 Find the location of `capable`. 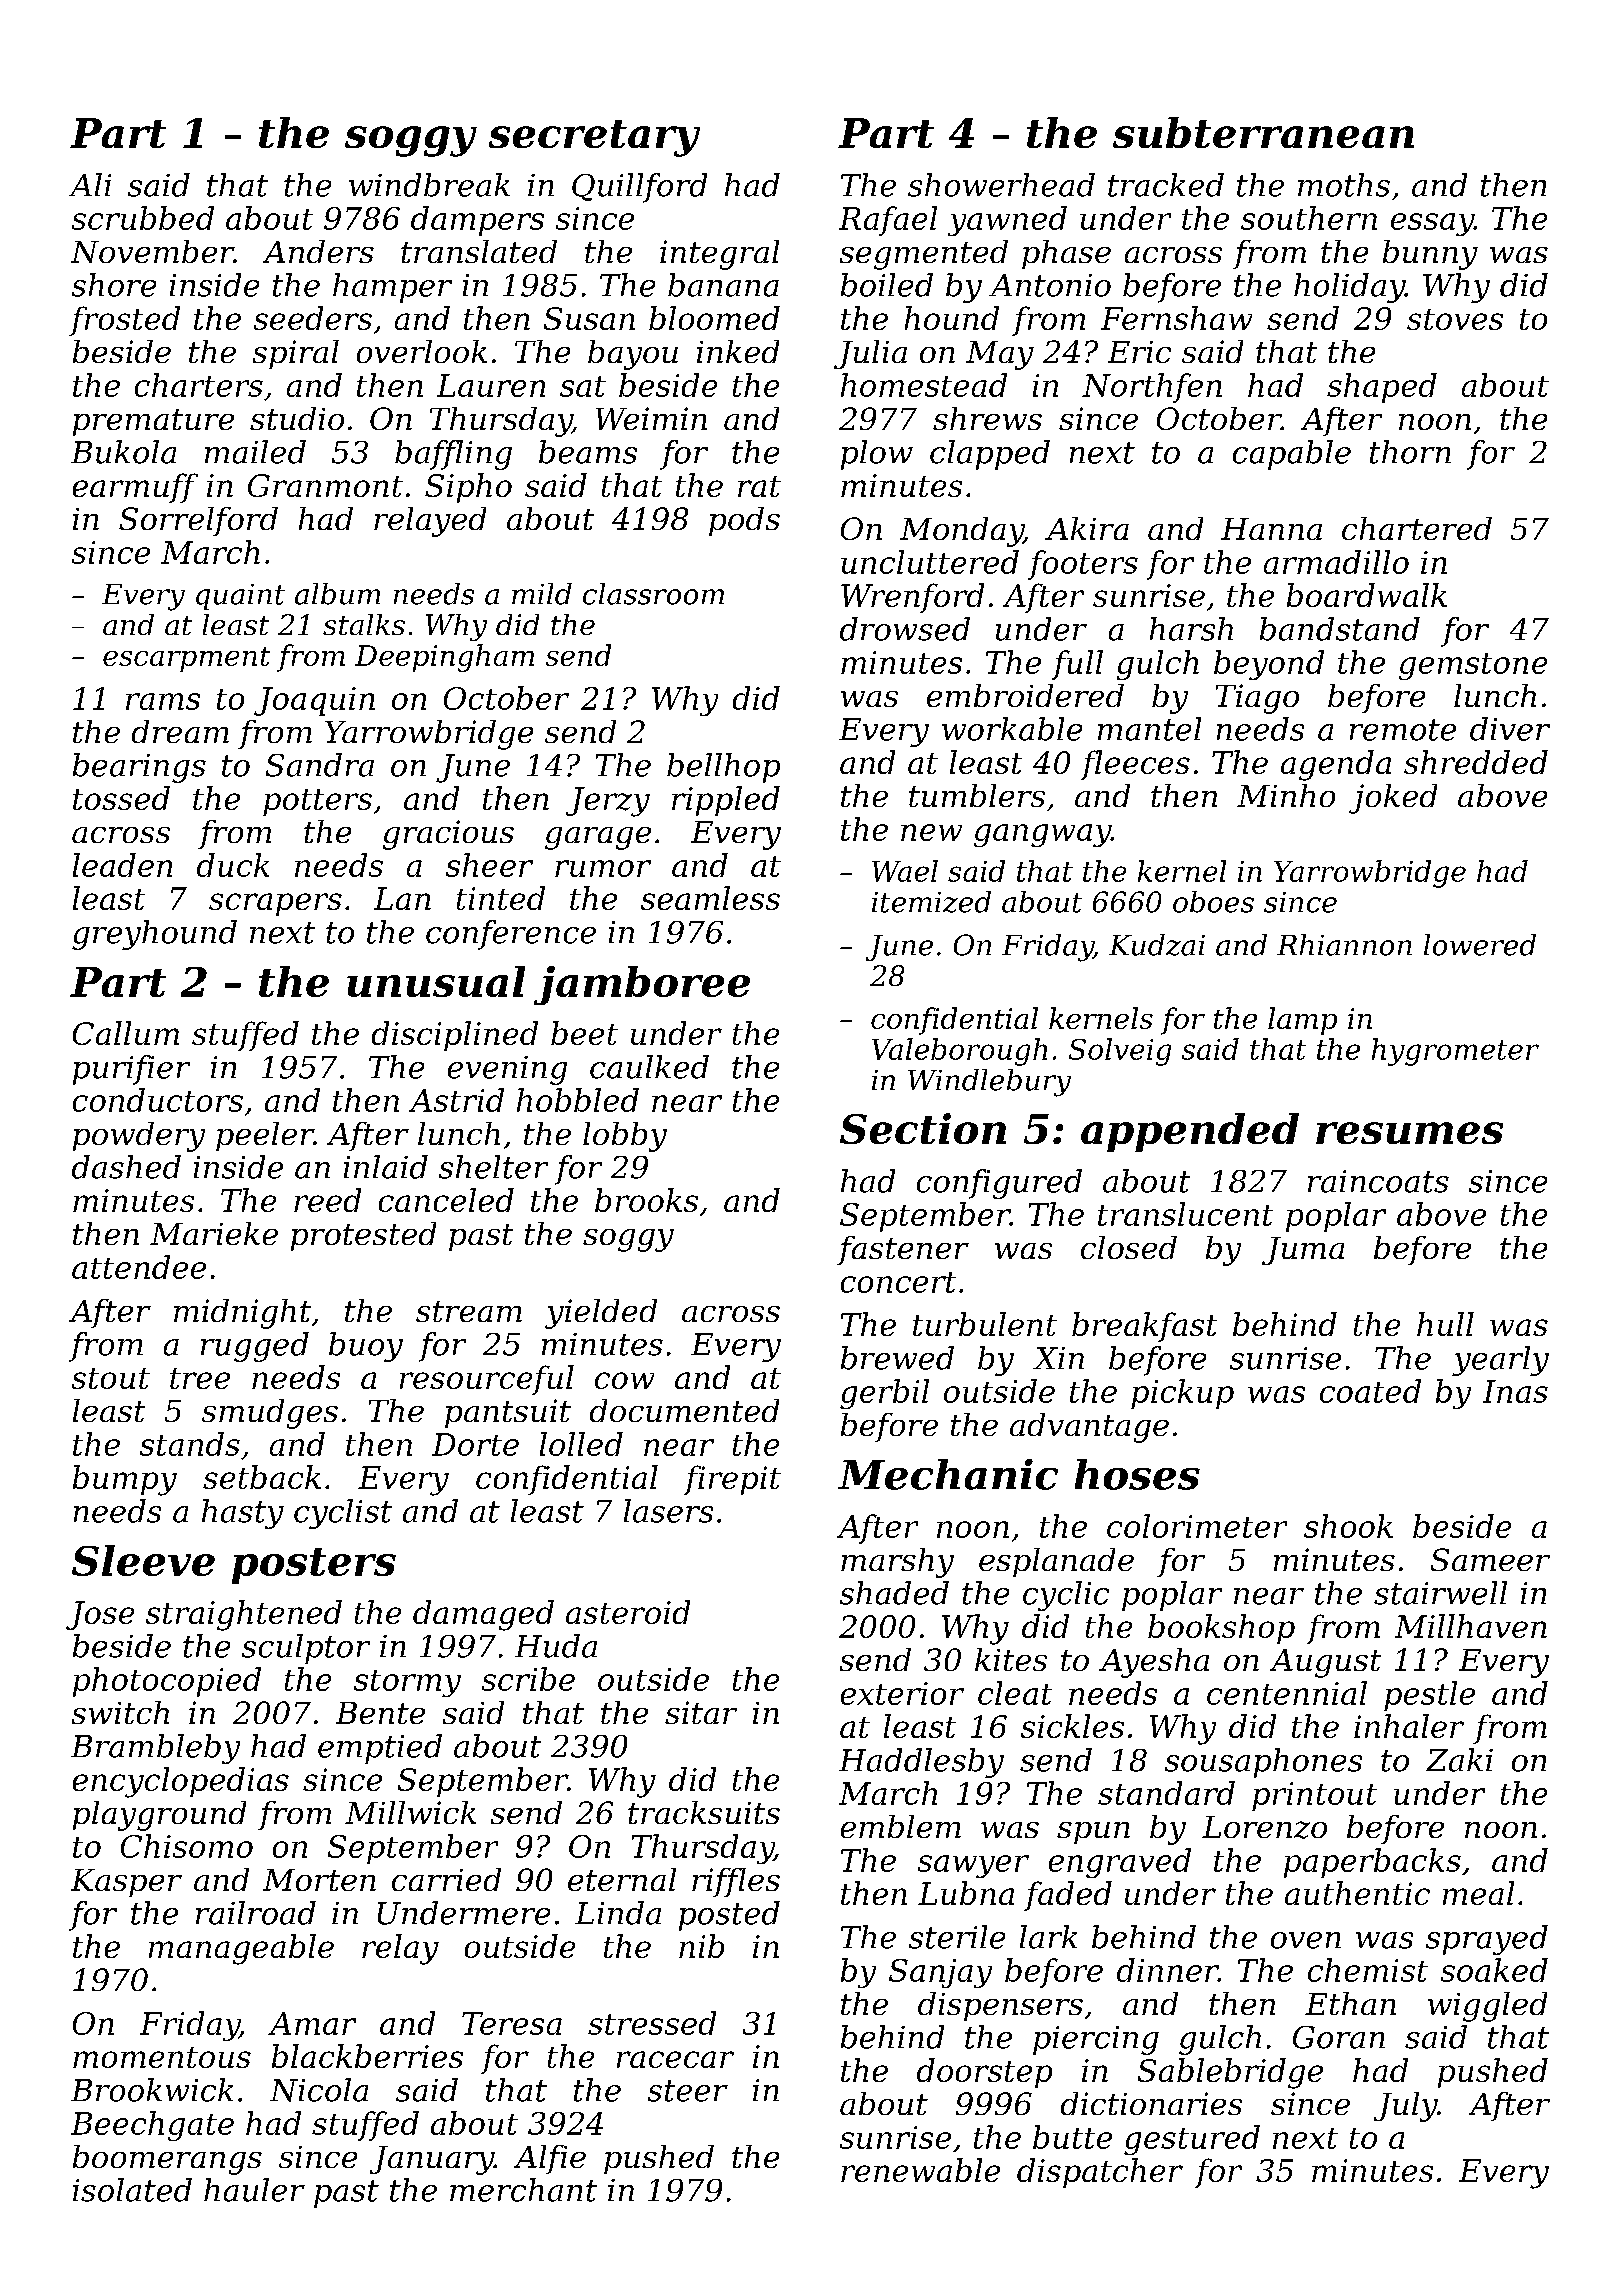

capable is located at coordinates (1292, 455).
